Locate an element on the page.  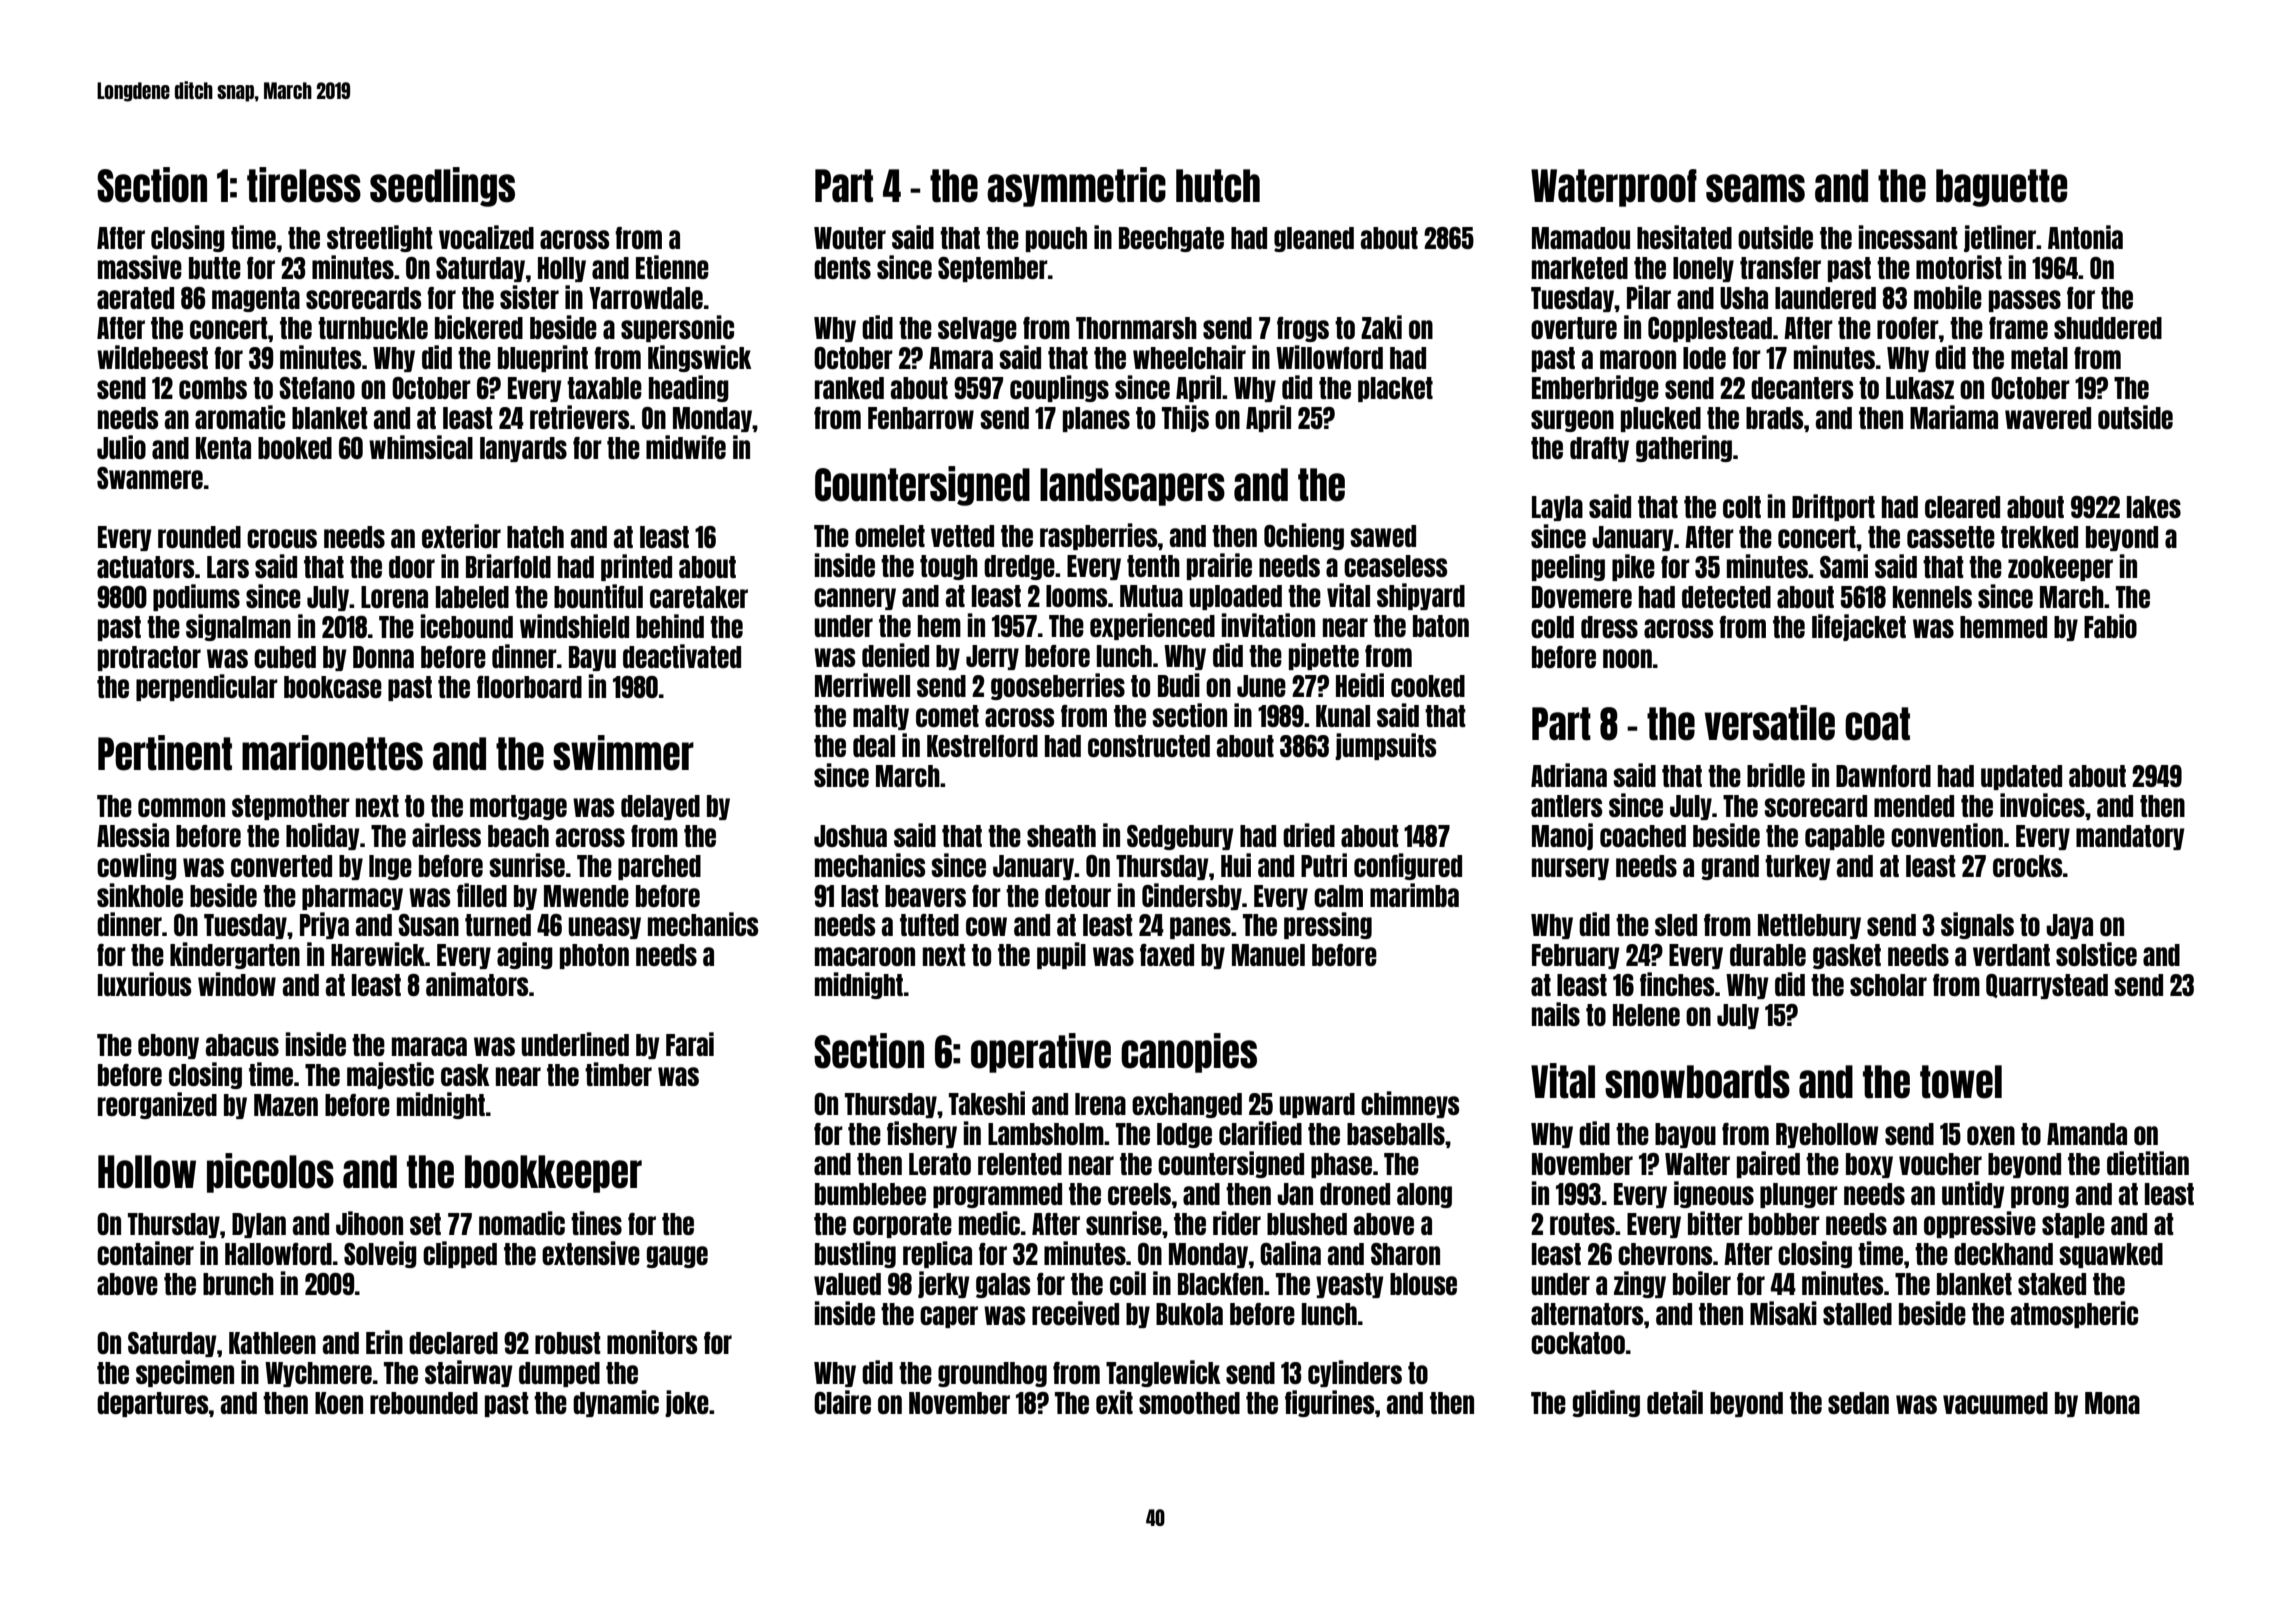
Tanglewick is located at coordinates (1163, 1373).
